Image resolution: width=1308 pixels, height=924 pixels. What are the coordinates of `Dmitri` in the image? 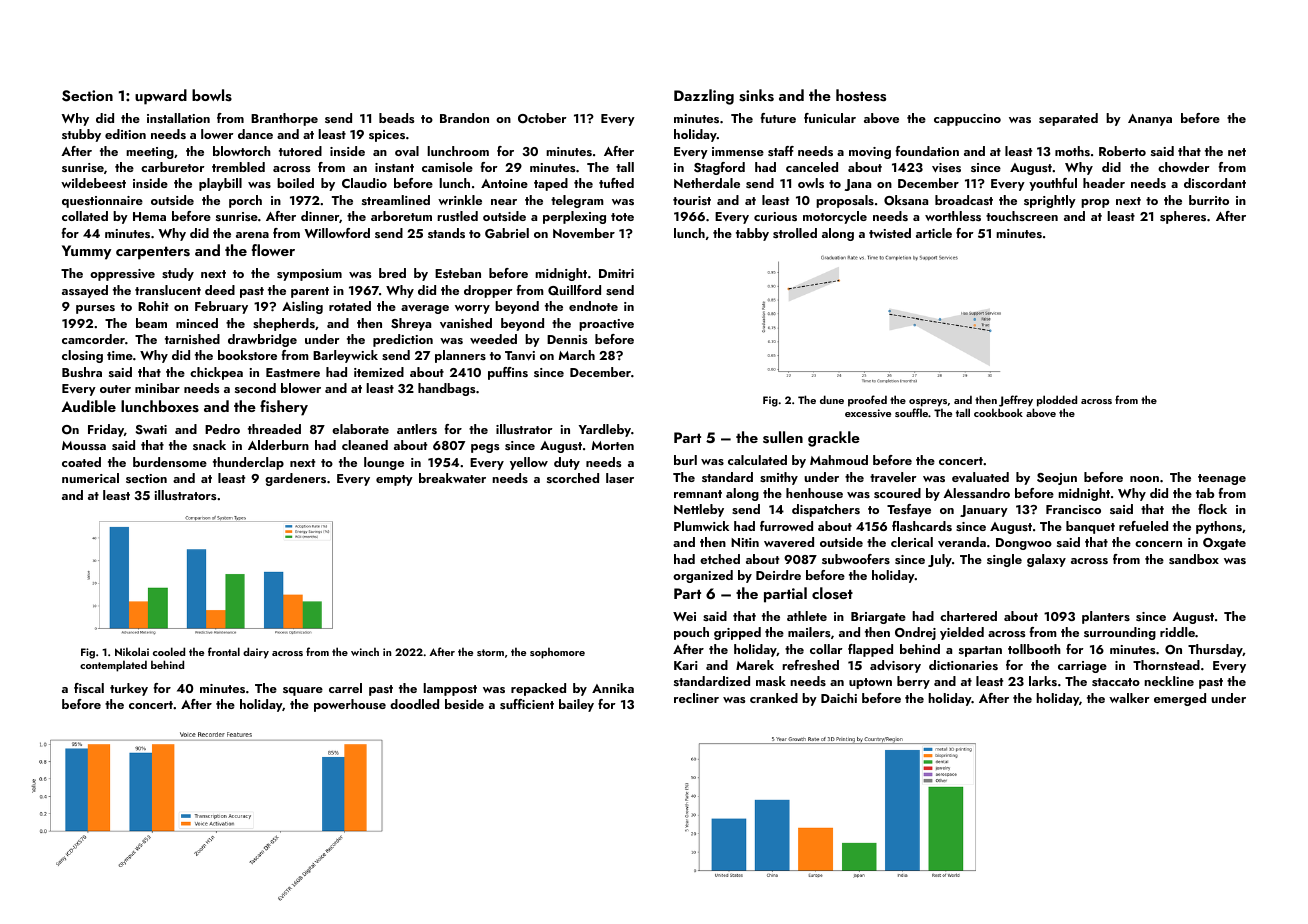 It's located at (616, 273).
